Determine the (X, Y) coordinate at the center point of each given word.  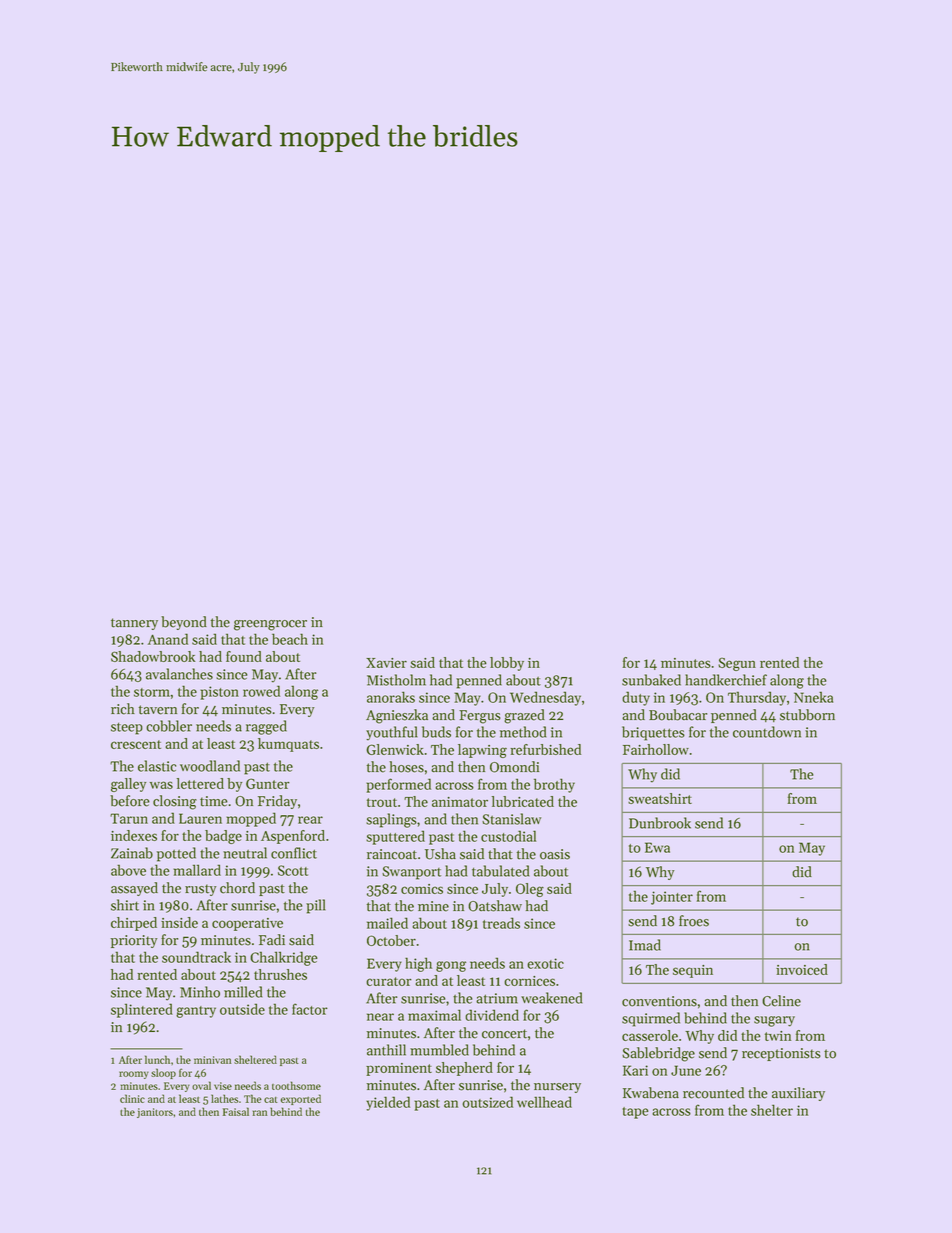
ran (260, 1113)
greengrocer (270, 625)
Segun (737, 664)
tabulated (500, 871)
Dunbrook (660, 823)
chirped (134, 924)
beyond (184, 623)
